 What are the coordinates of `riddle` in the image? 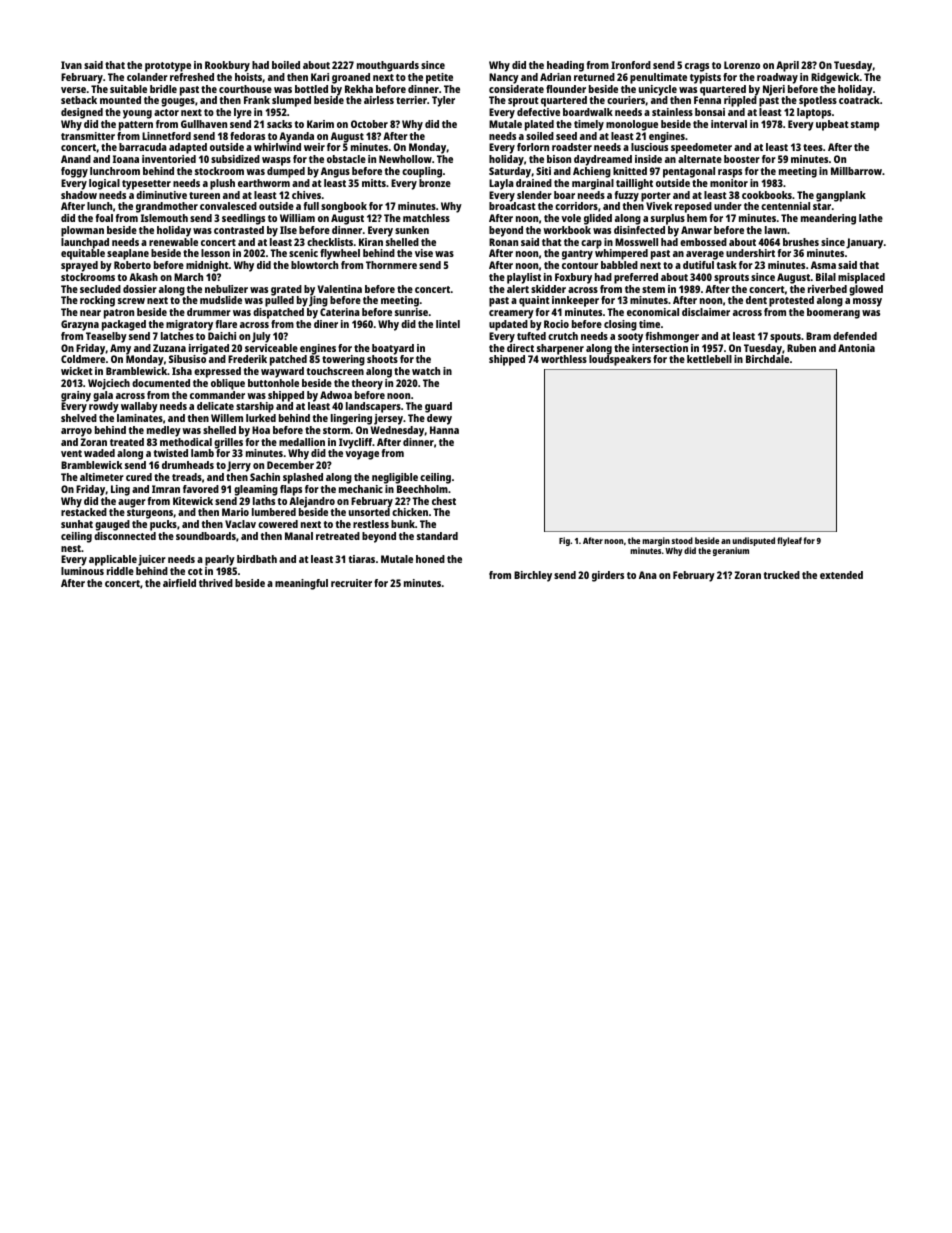 It's located at (120, 571).
